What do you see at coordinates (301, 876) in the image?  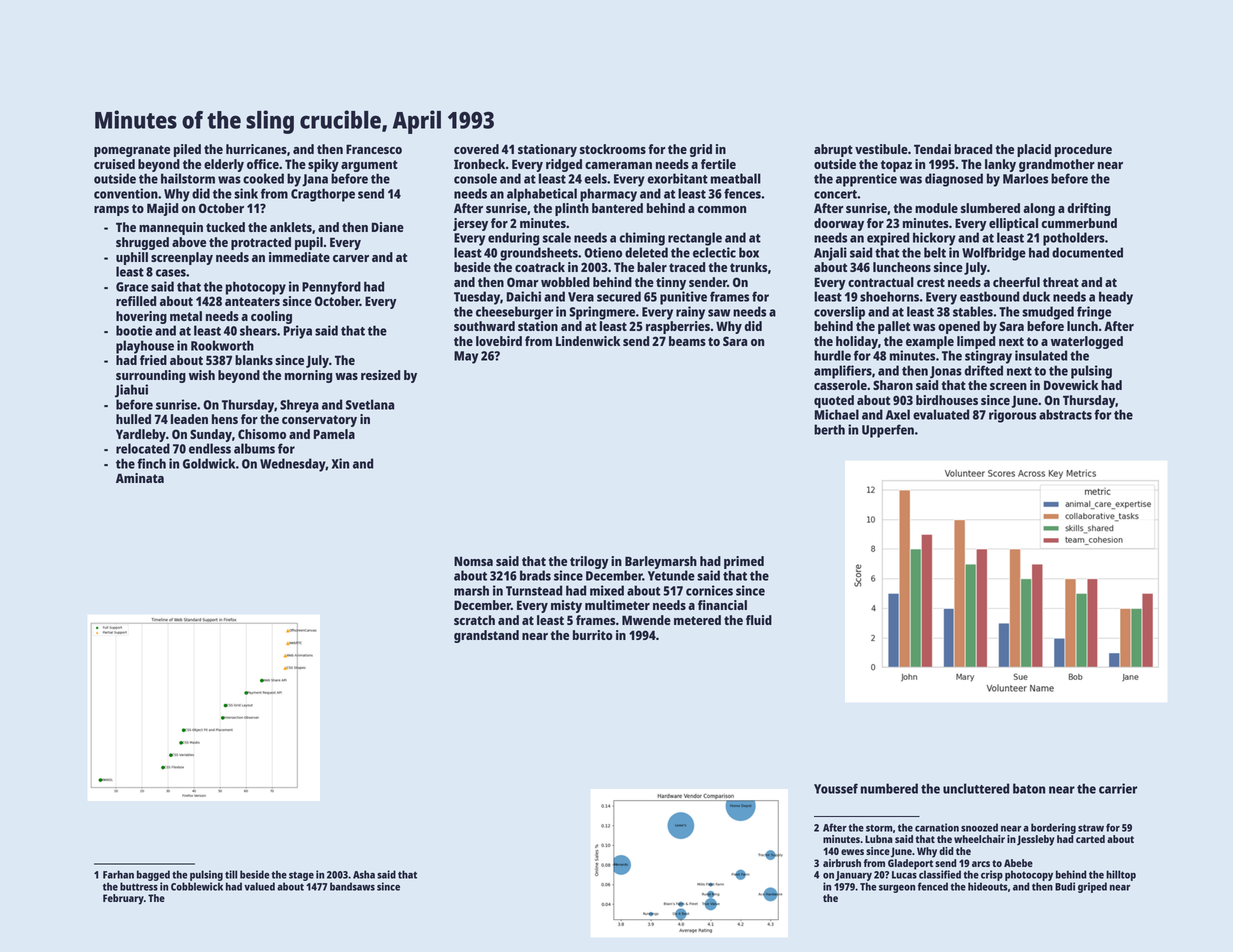 I see `stage` at bounding box center [301, 876].
